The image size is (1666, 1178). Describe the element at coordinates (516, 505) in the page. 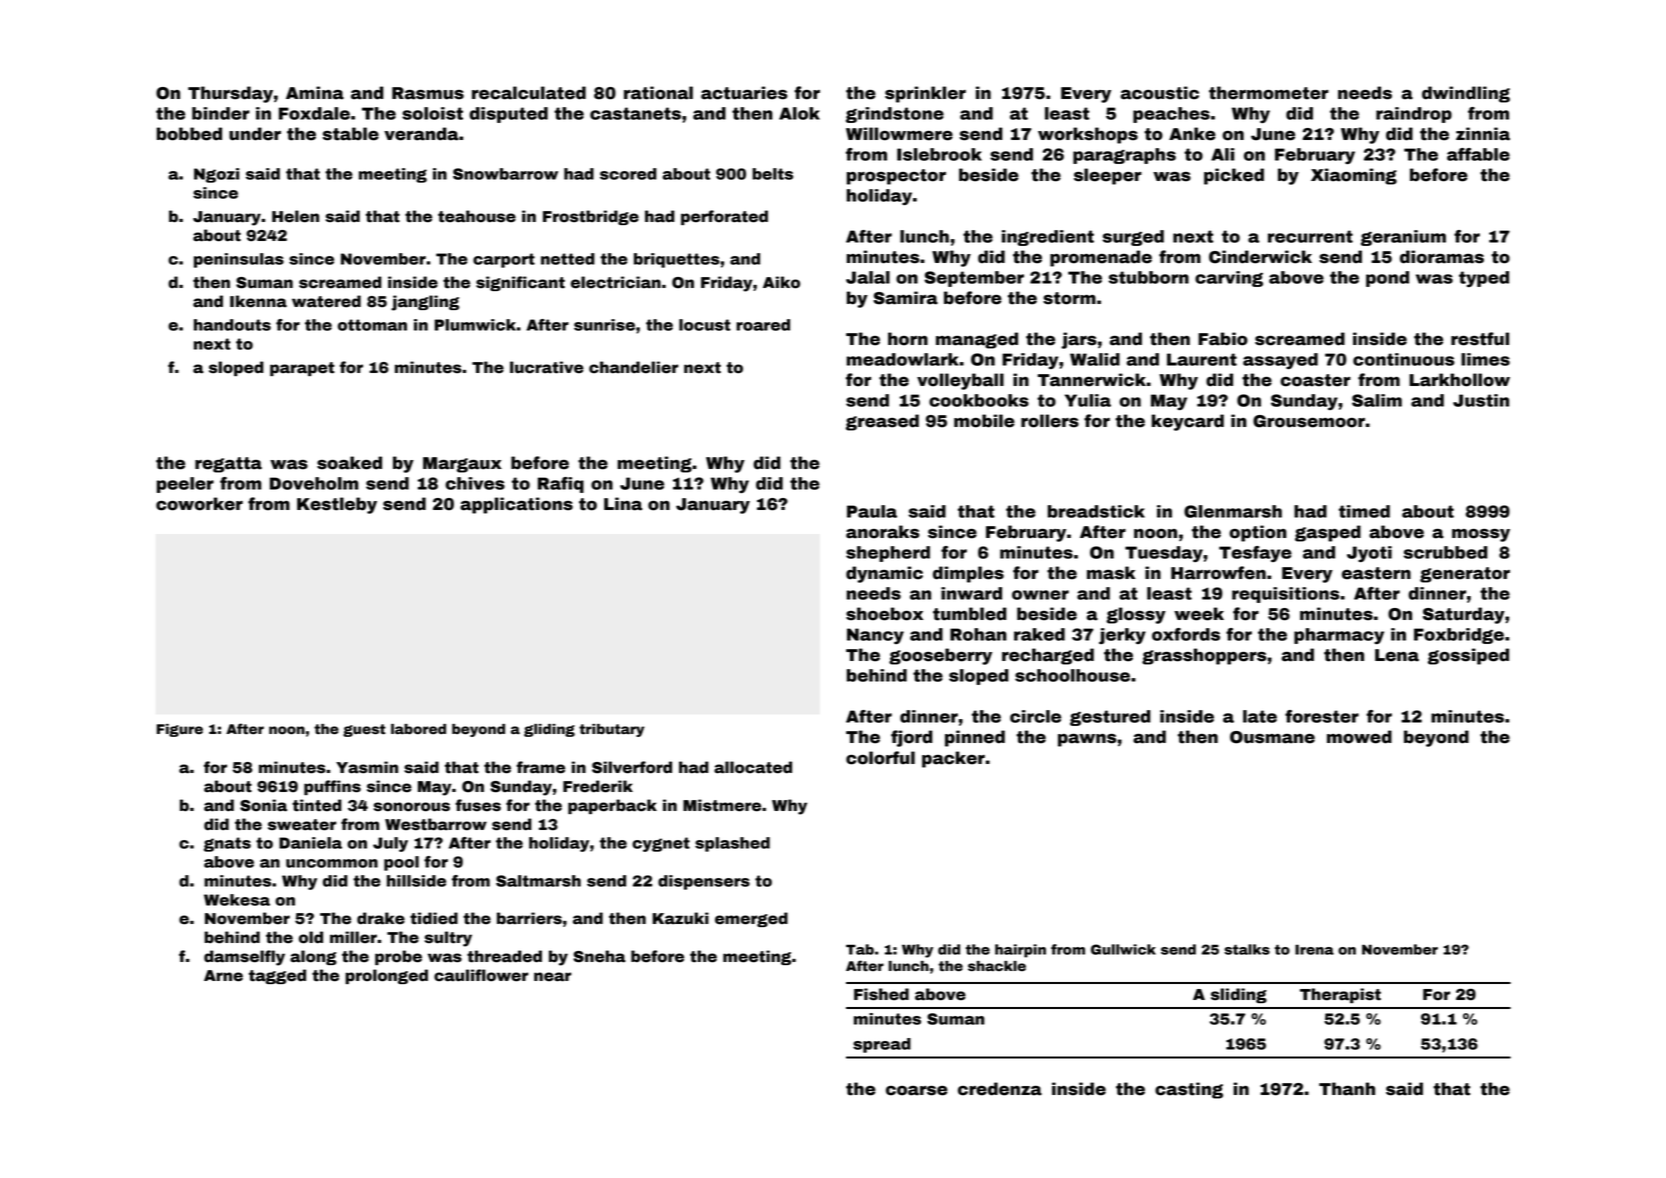

I see `applications` at that location.
